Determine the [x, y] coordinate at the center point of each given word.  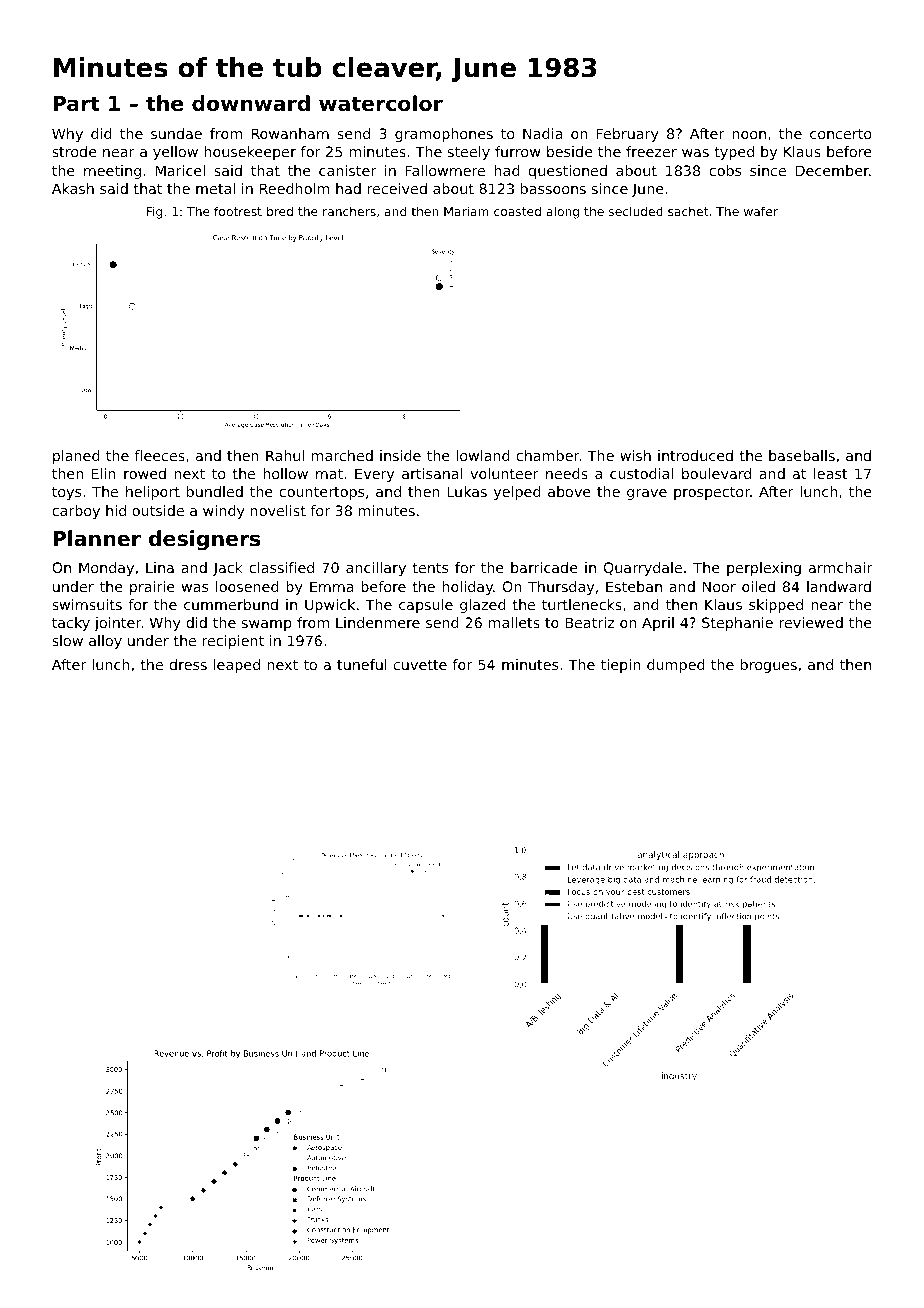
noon [749, 135]
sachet [688, 211]
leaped [237, 666]
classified [281, 567]
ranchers [349, 211]
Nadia [543, 133]
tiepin [620, 666]
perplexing [764, 569]
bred [280, 211]
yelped [517, 493]
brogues [769, 666]
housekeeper [250, 153]
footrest [238, 211]
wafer [761, 211]
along [563, 212]
